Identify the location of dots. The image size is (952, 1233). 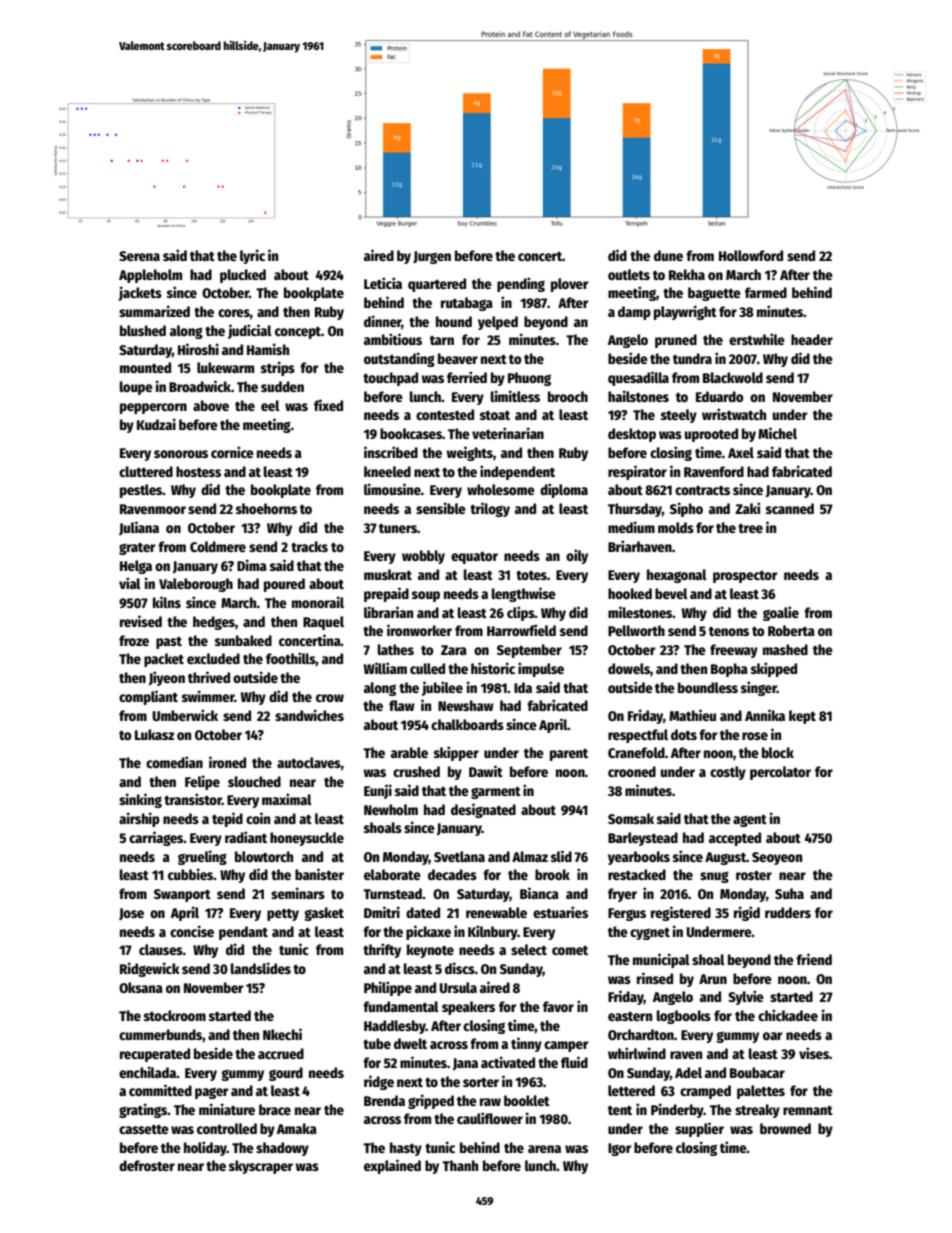
(684, 734).
